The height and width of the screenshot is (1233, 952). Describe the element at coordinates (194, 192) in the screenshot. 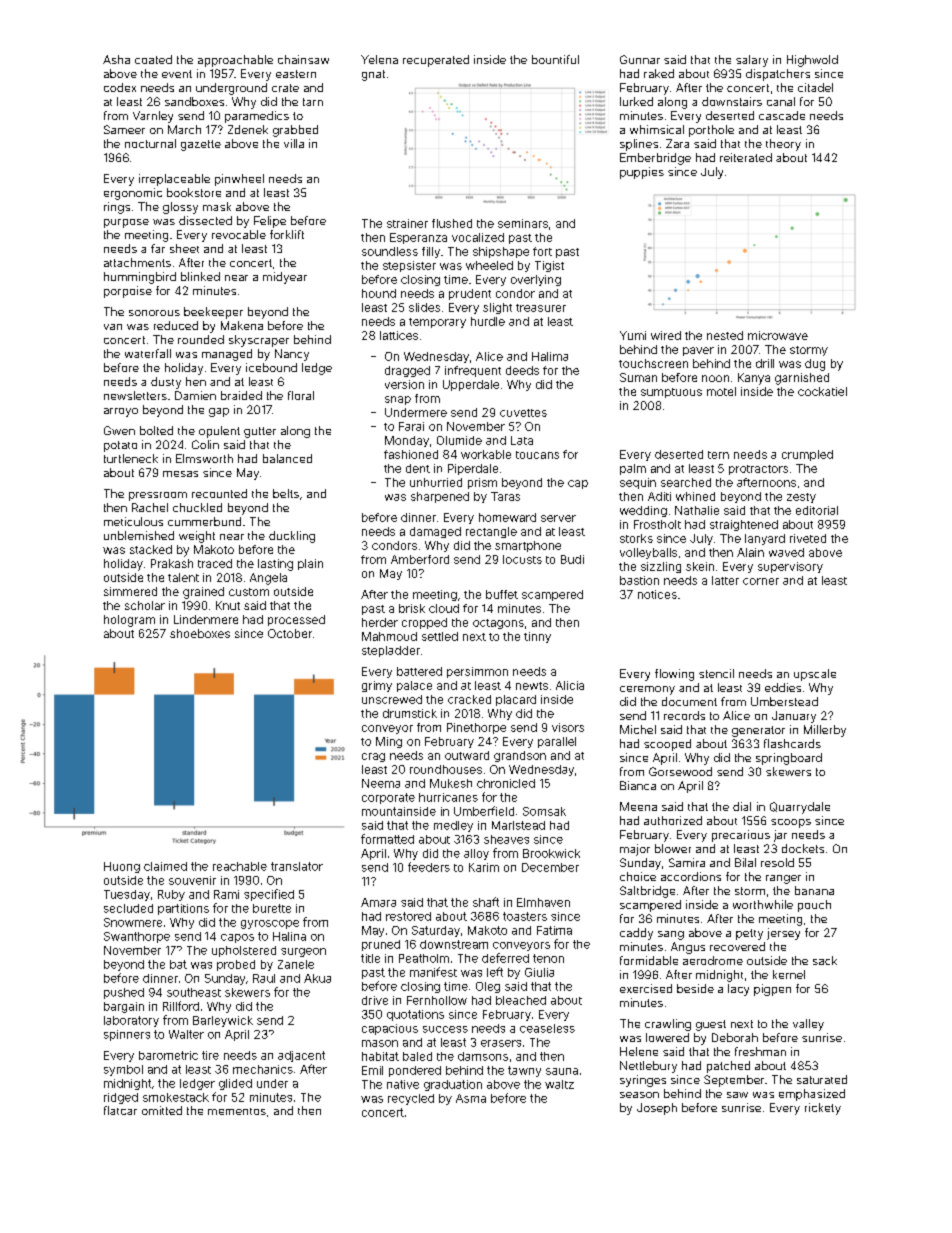

I see `bookstore` at that location.
